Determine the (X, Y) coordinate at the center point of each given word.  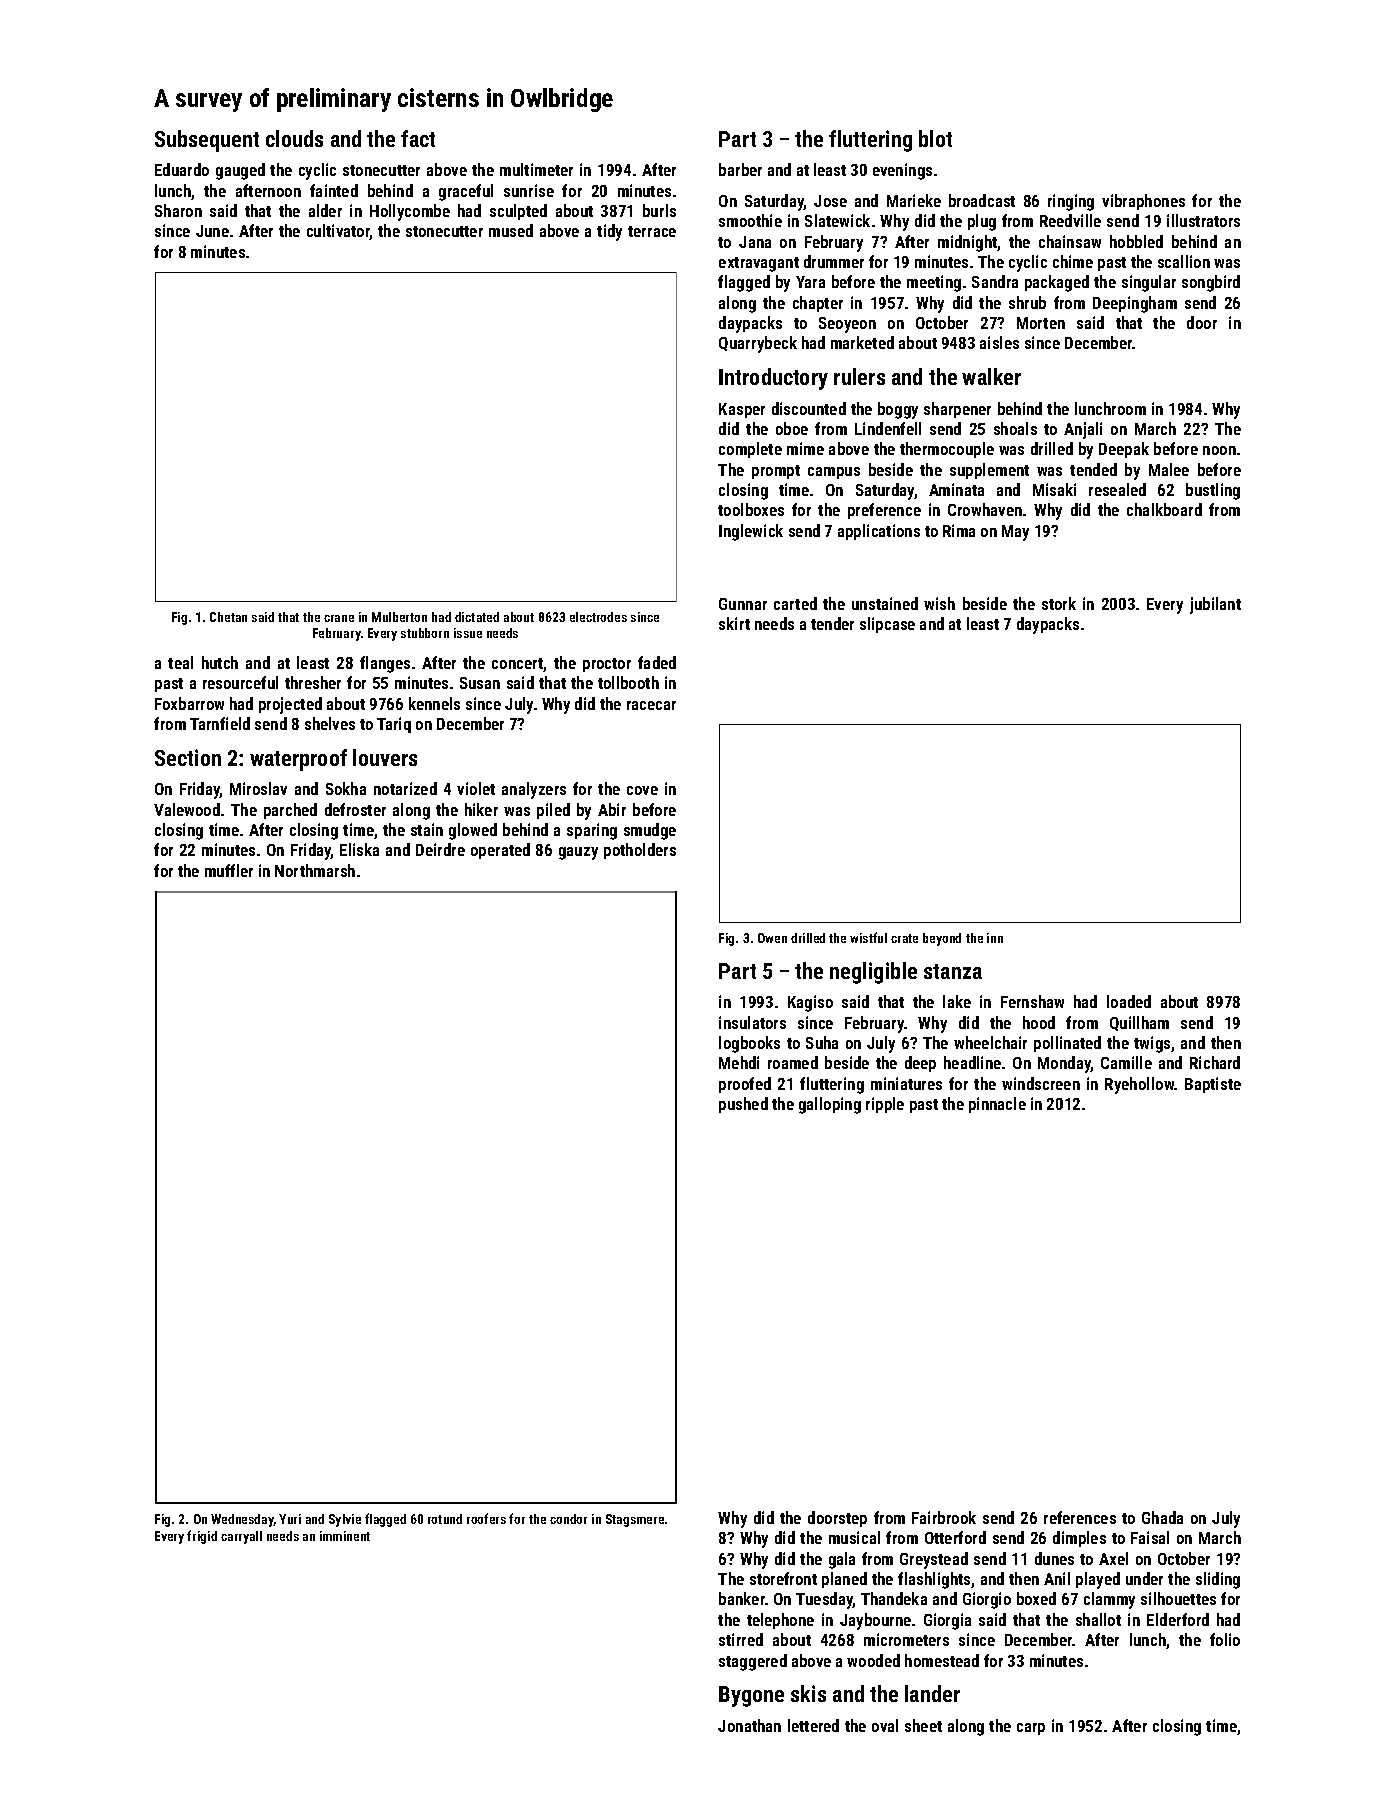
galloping (830, 1105)
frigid (202, 1537)
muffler (229, 870)
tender (832, 623)
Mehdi (739, 1062)
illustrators (1203, 220)
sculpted (518, 212)
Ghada (1162, 1517)
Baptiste (1213, 1085)
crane (339, 618)
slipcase (887, 625)
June (212, 231)
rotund (445, 1519)
